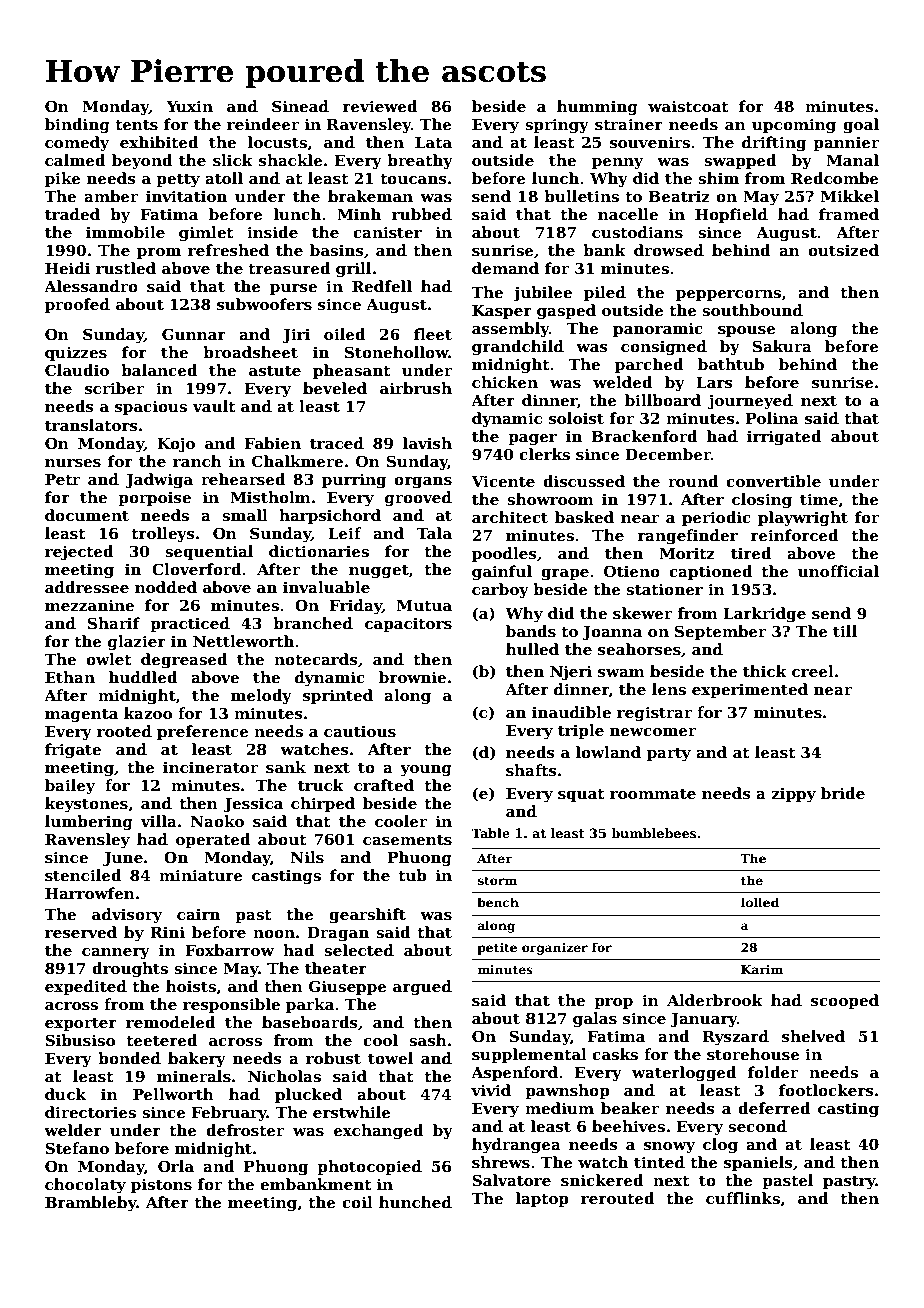  What do you see at coordinates (720, 632) in the document?
I see `September` at bounding box center [720, 632].
